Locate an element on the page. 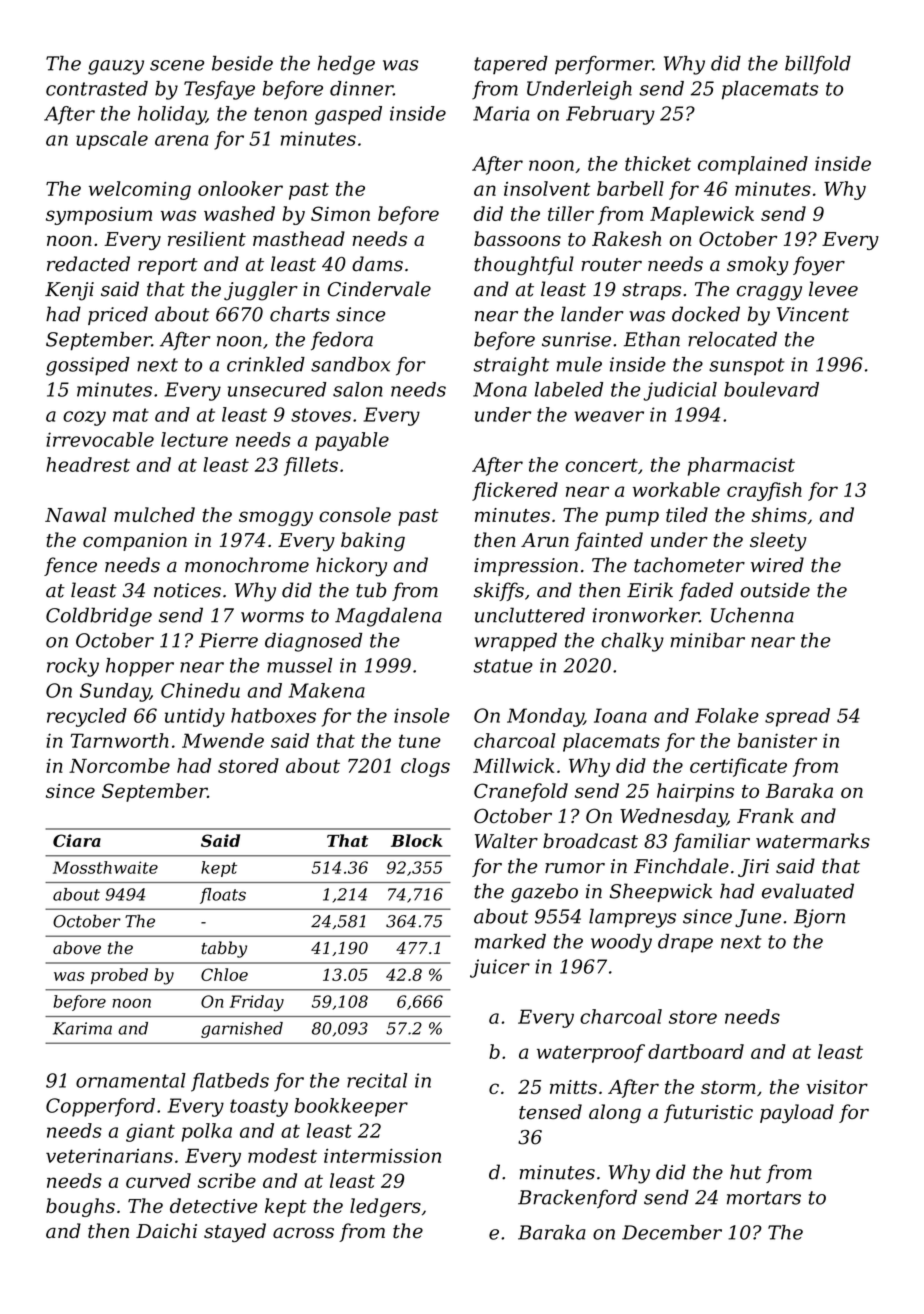  across is located at coordinates (303, 1233).
